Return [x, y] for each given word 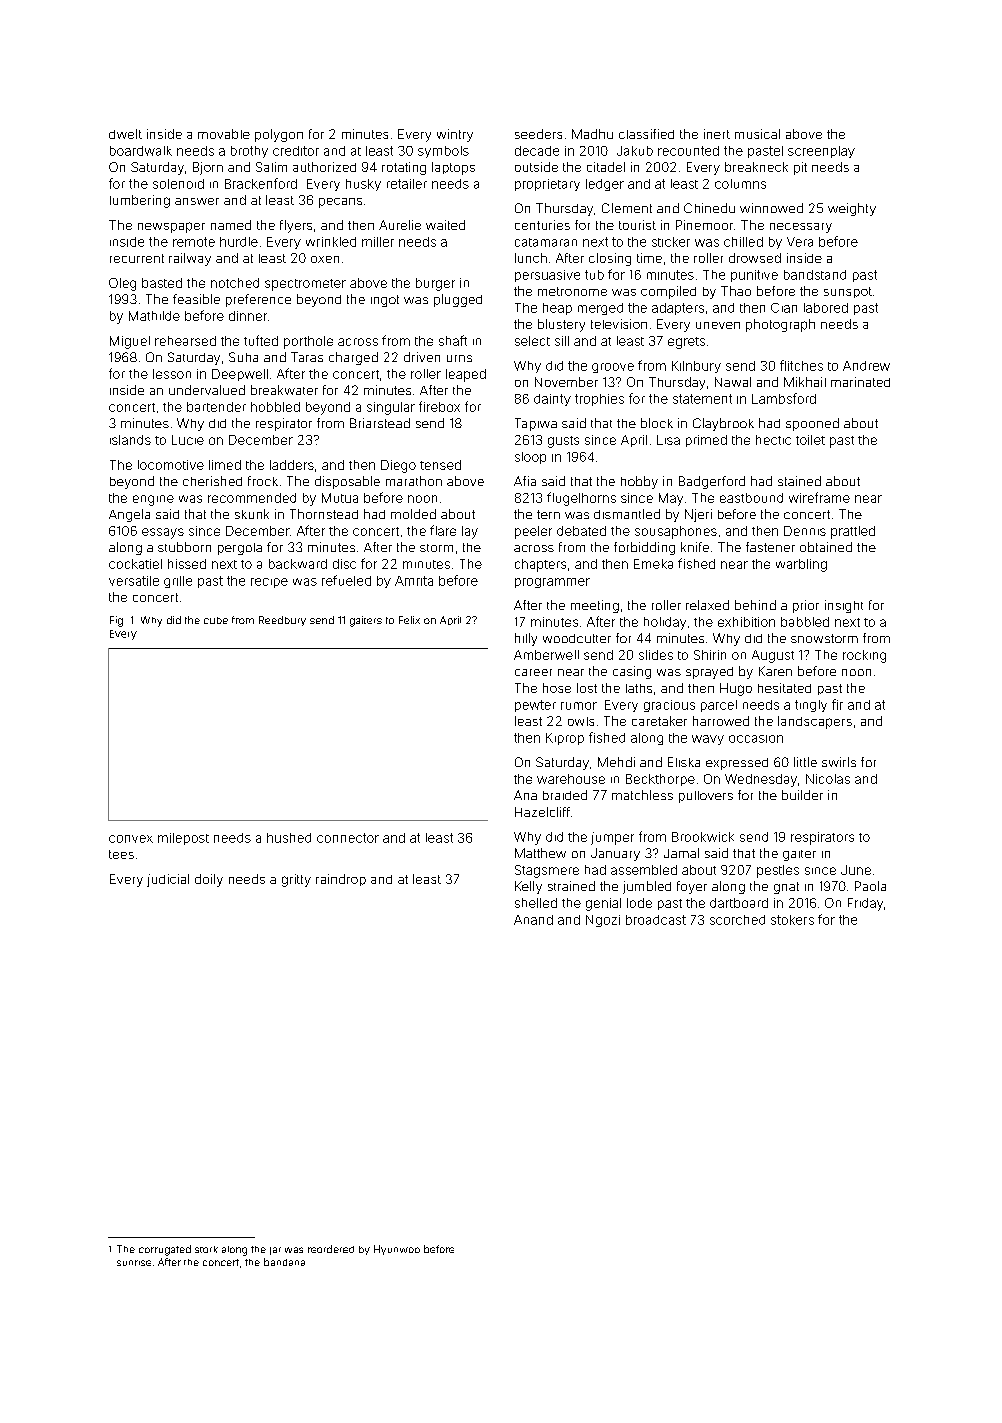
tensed [440, 465]
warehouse [571, 779]
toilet [810, 440]
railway [190, 259]
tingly [811, 706]
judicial [168, 880]
